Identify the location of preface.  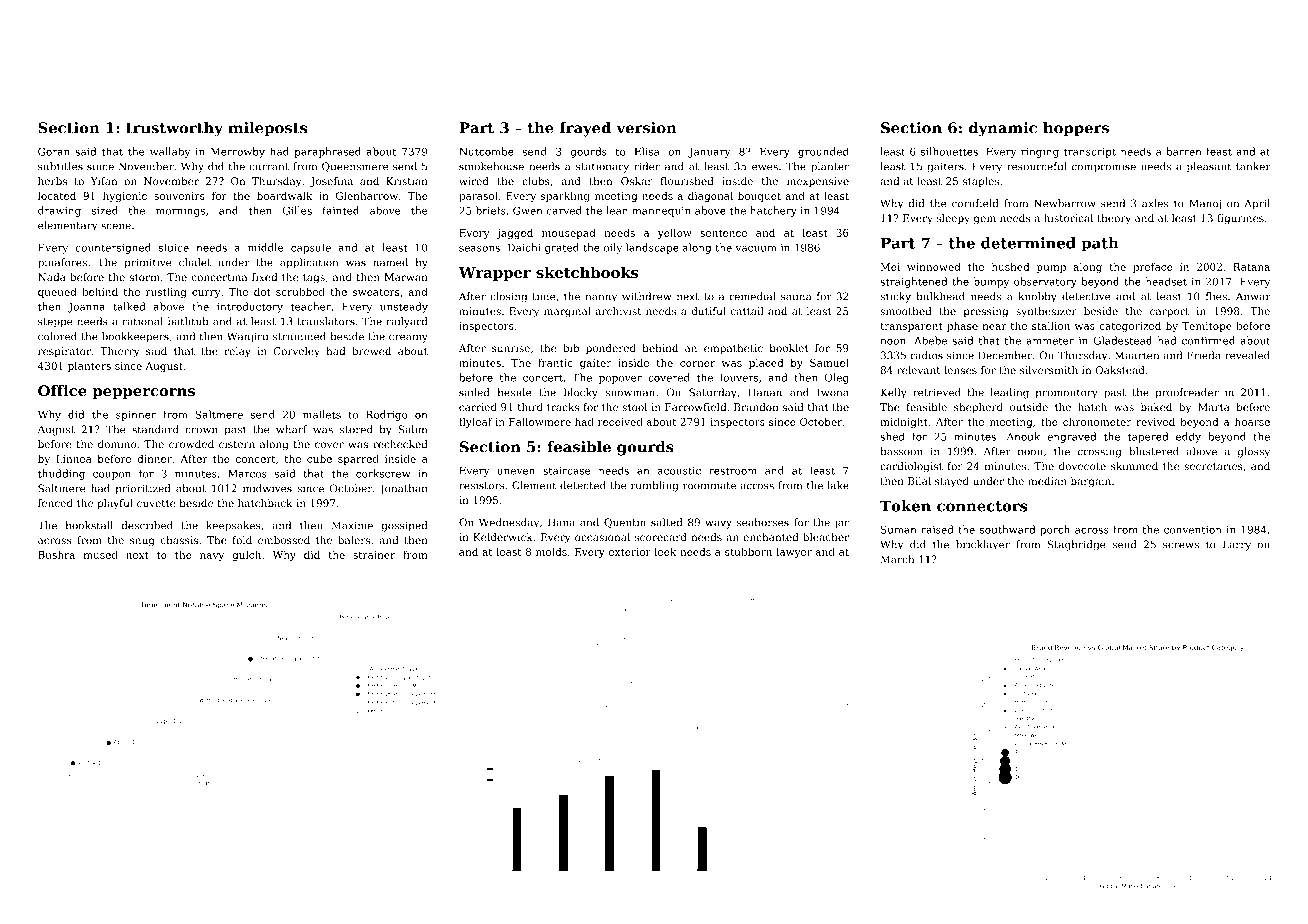
(1153, 268).
